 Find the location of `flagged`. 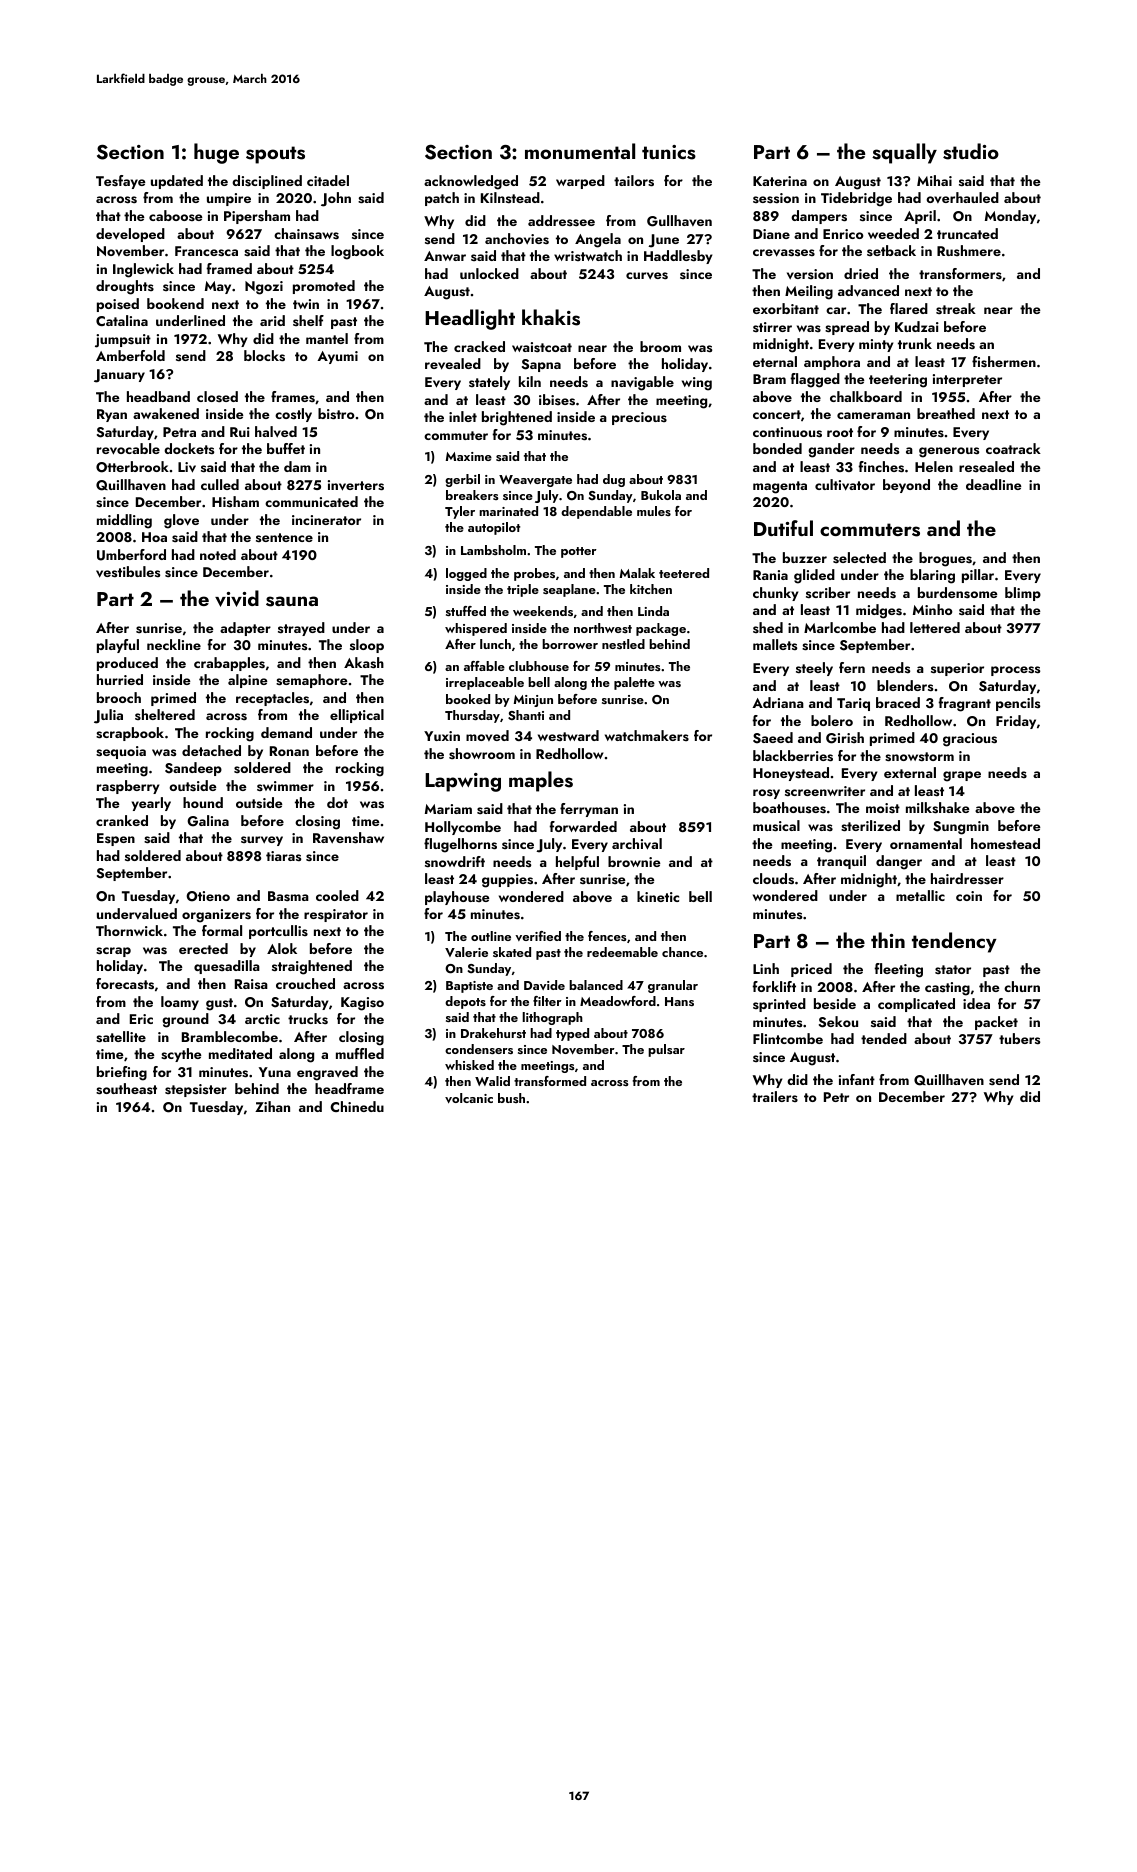

flagged is located at coordinates (815, 380).
